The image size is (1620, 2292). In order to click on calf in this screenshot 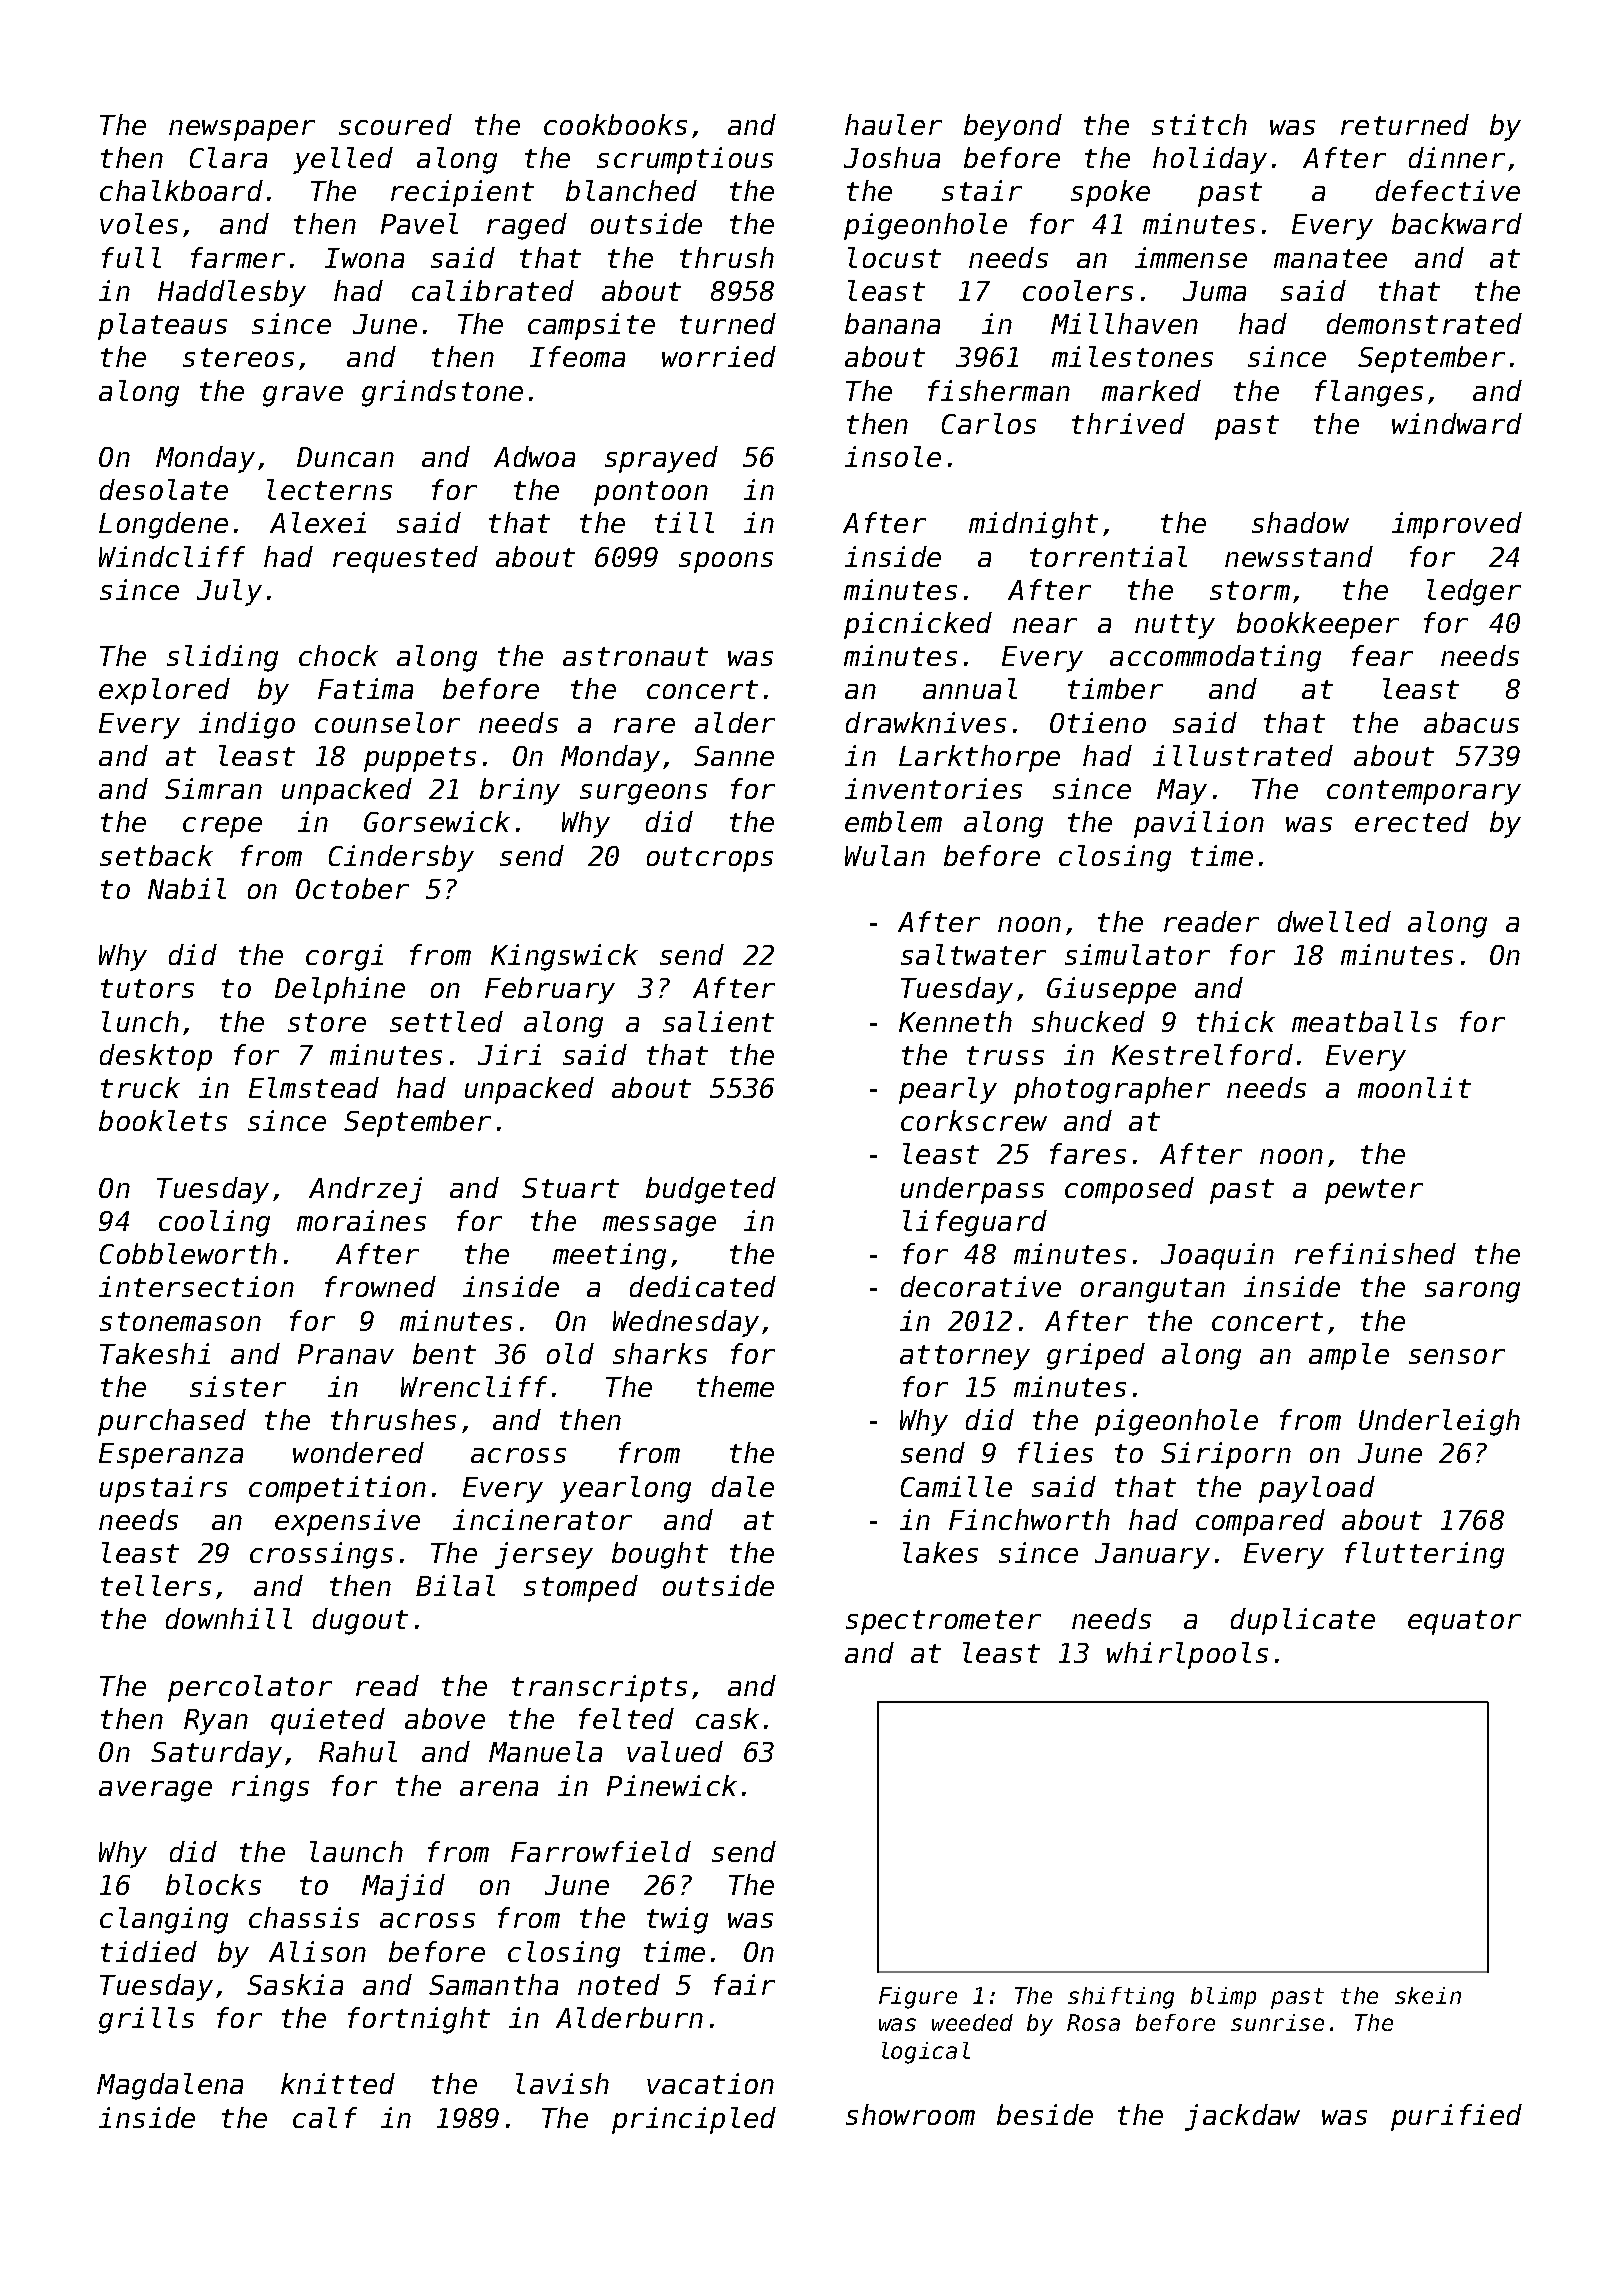, I will do `click(325, 2117)`.
